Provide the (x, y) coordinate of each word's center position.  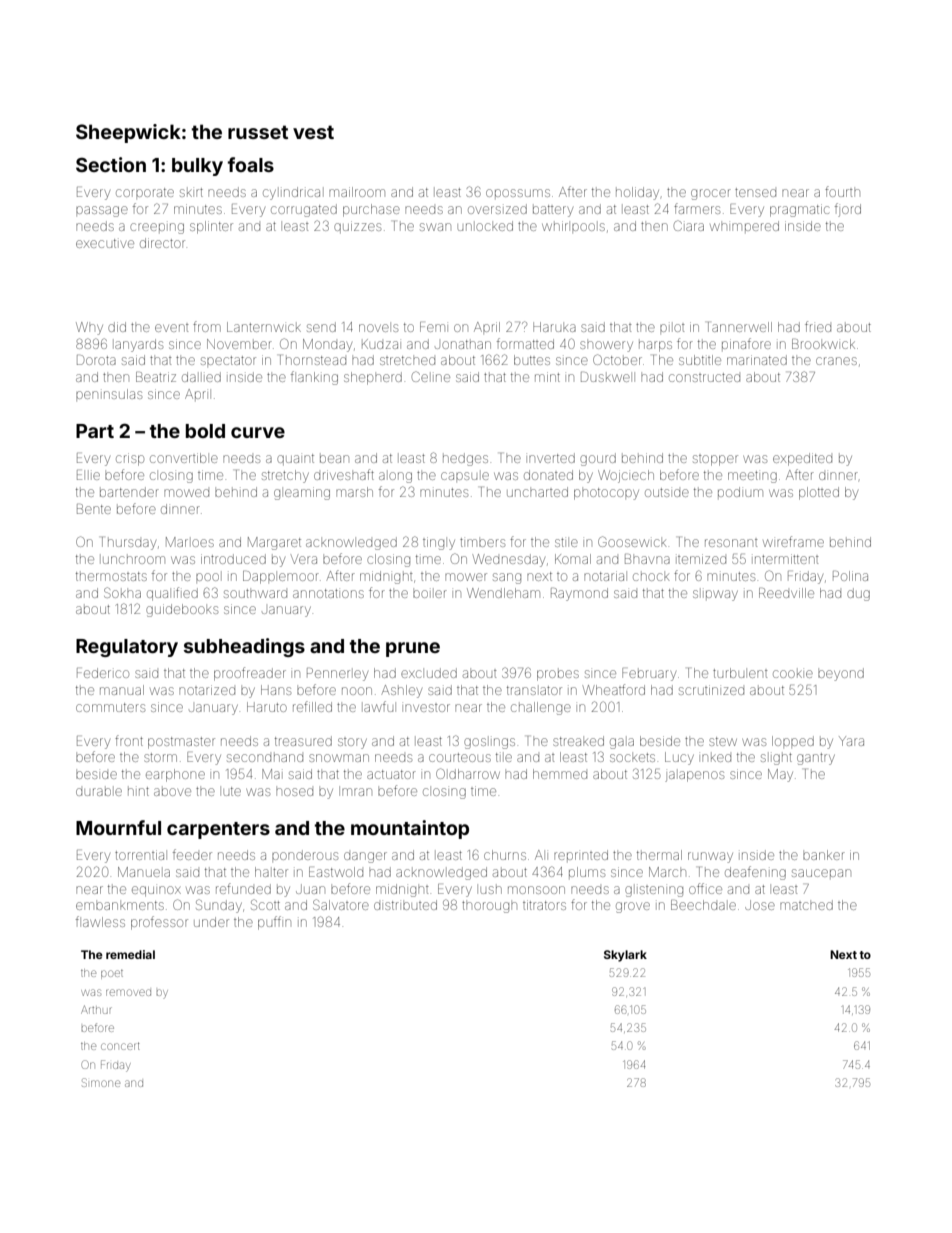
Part (95, 431)
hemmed (560, 774)
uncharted (537, 492)
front (129, 740)
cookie (793, 674)
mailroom (357, 192)
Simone (101, 1082)
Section (111, 164)
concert (120, 1046)
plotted (819, 493)
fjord (848, 210)
